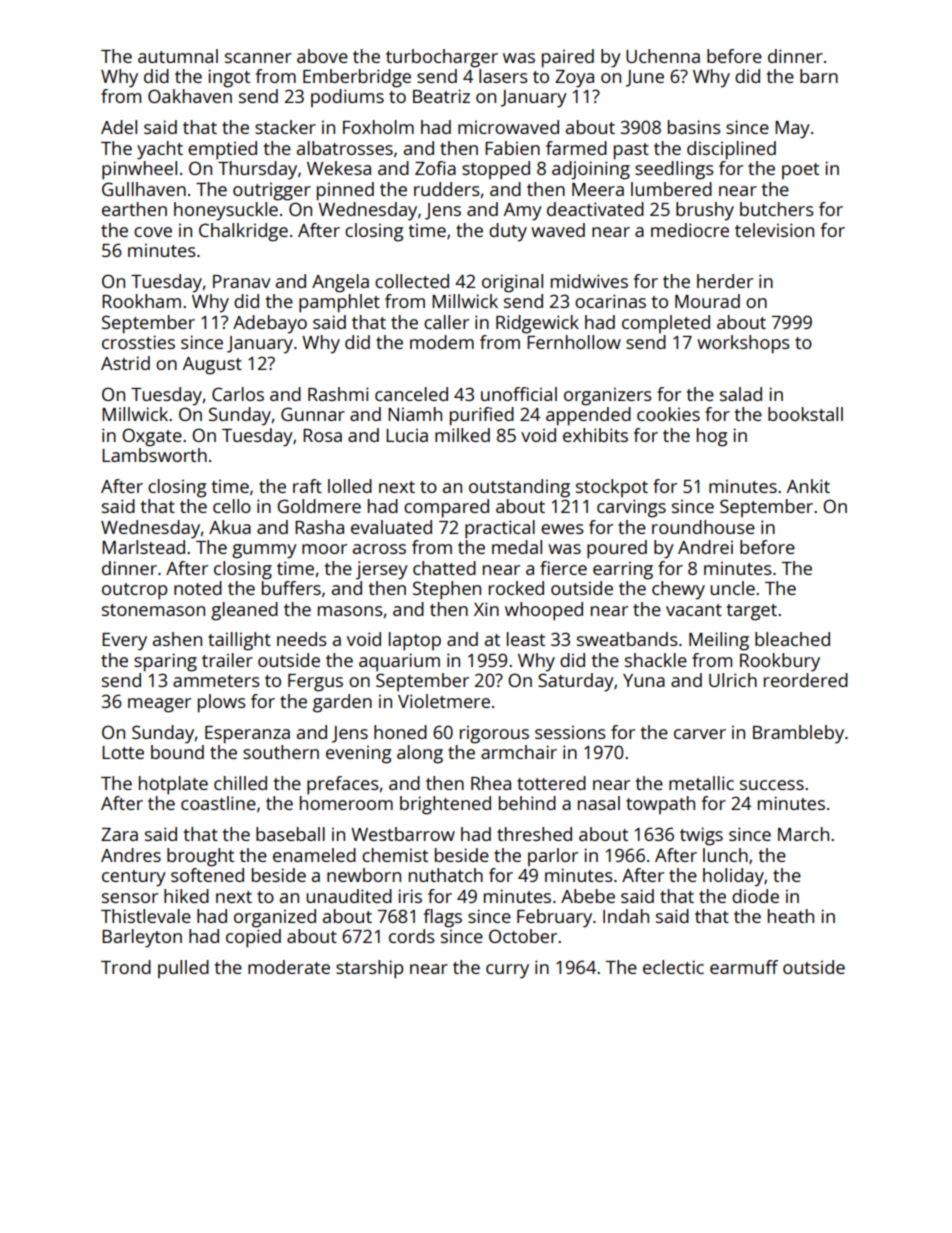  What do you see at coordinates (131, 855) in the screenshot?
I see `Andres` at bounding box center [131, 855].
